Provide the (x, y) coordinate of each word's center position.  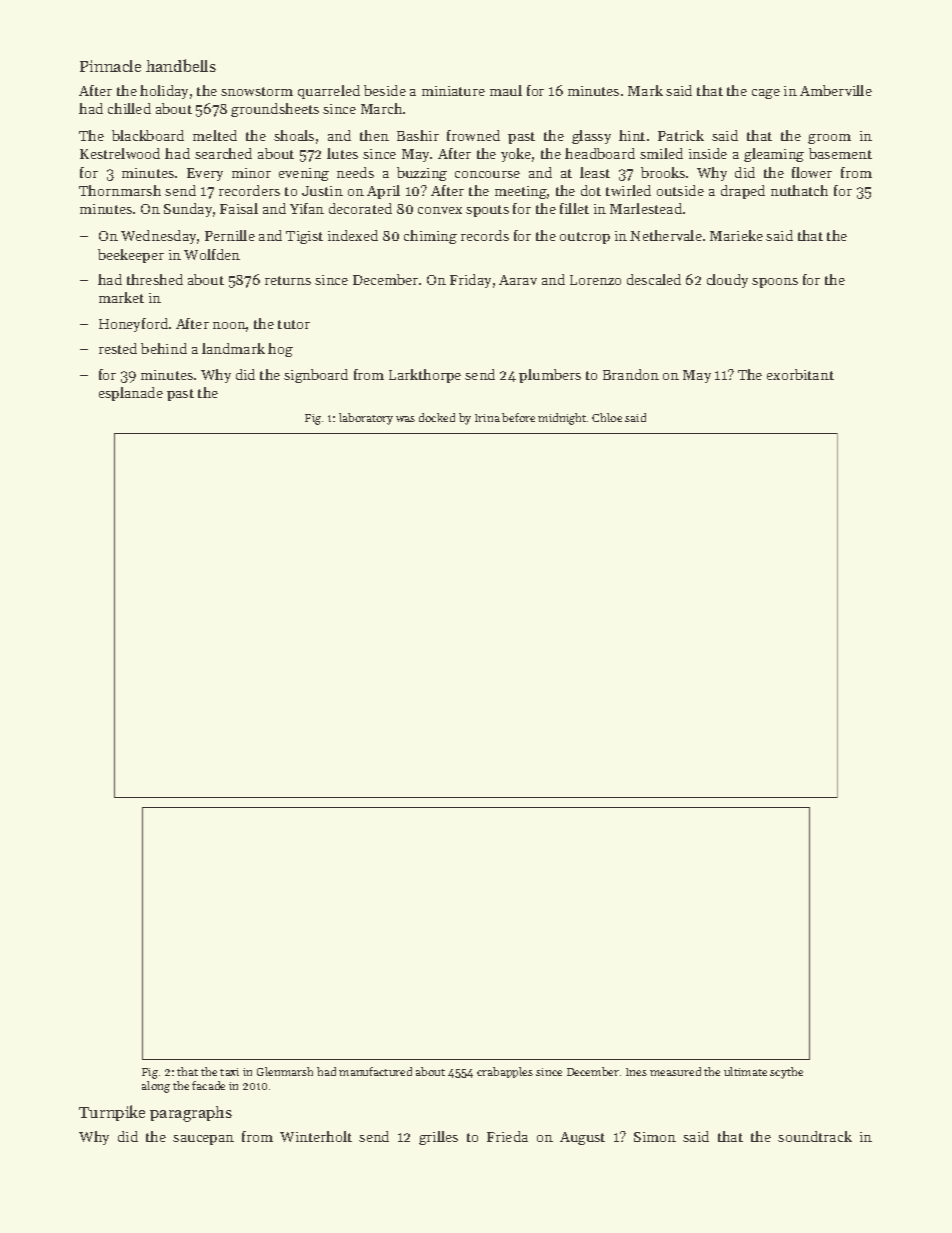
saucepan (203, 1140)
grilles (438, 1138)
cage (766, 94)
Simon (655, 1137)
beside (385, 90)
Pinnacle (110, 66)
